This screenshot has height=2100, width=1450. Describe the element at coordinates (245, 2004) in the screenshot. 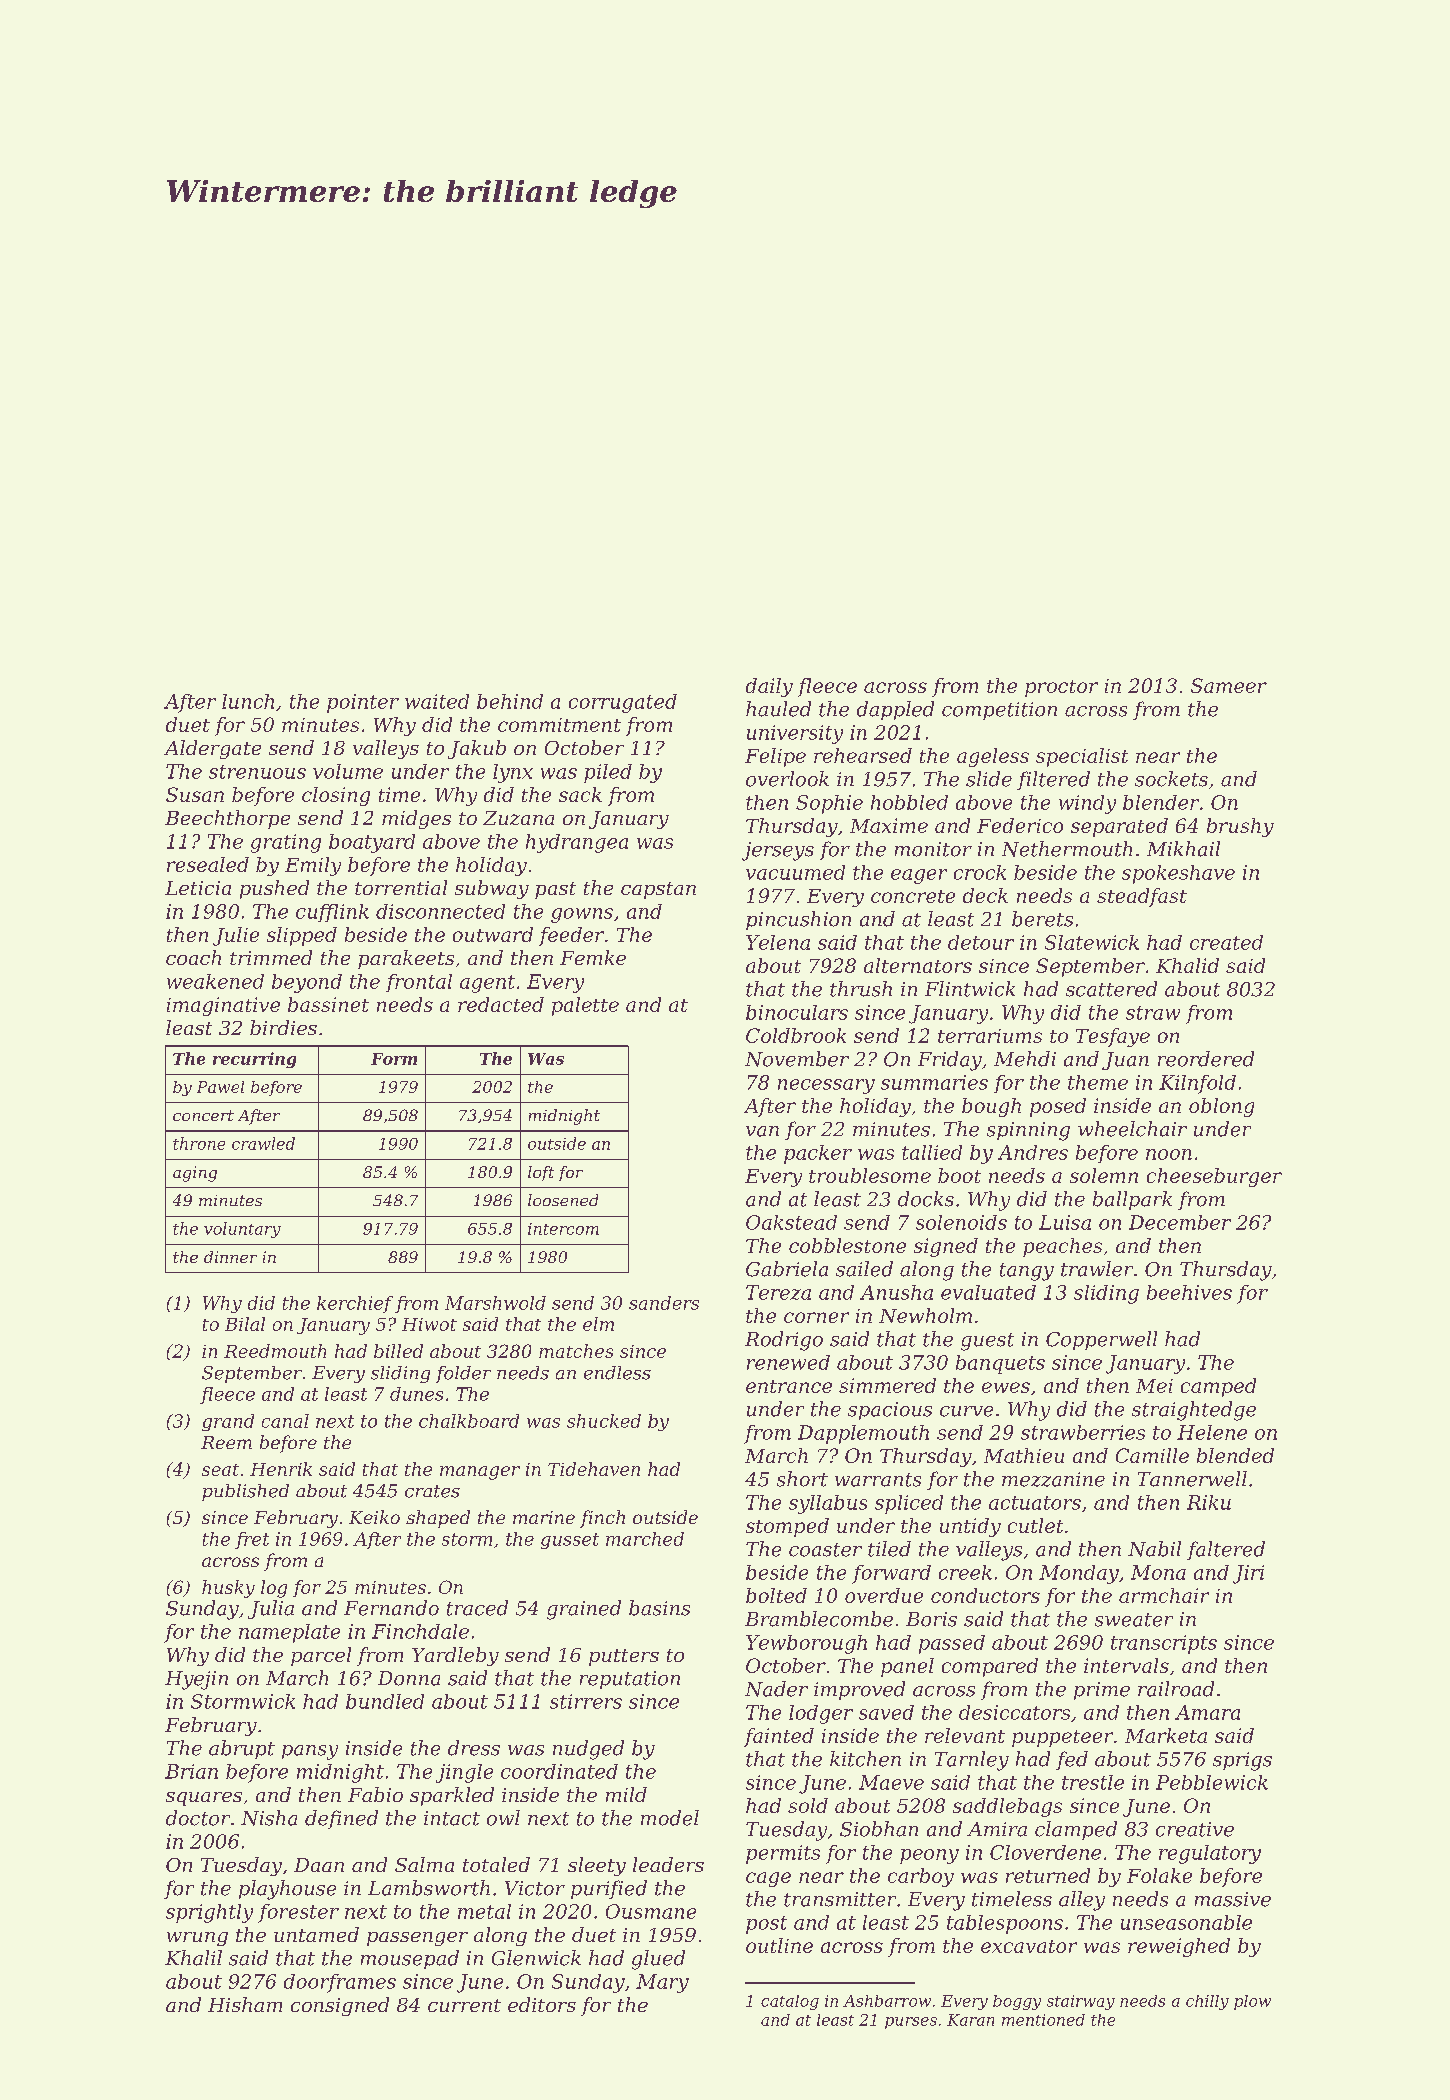

I see `Hisham` at that location.
